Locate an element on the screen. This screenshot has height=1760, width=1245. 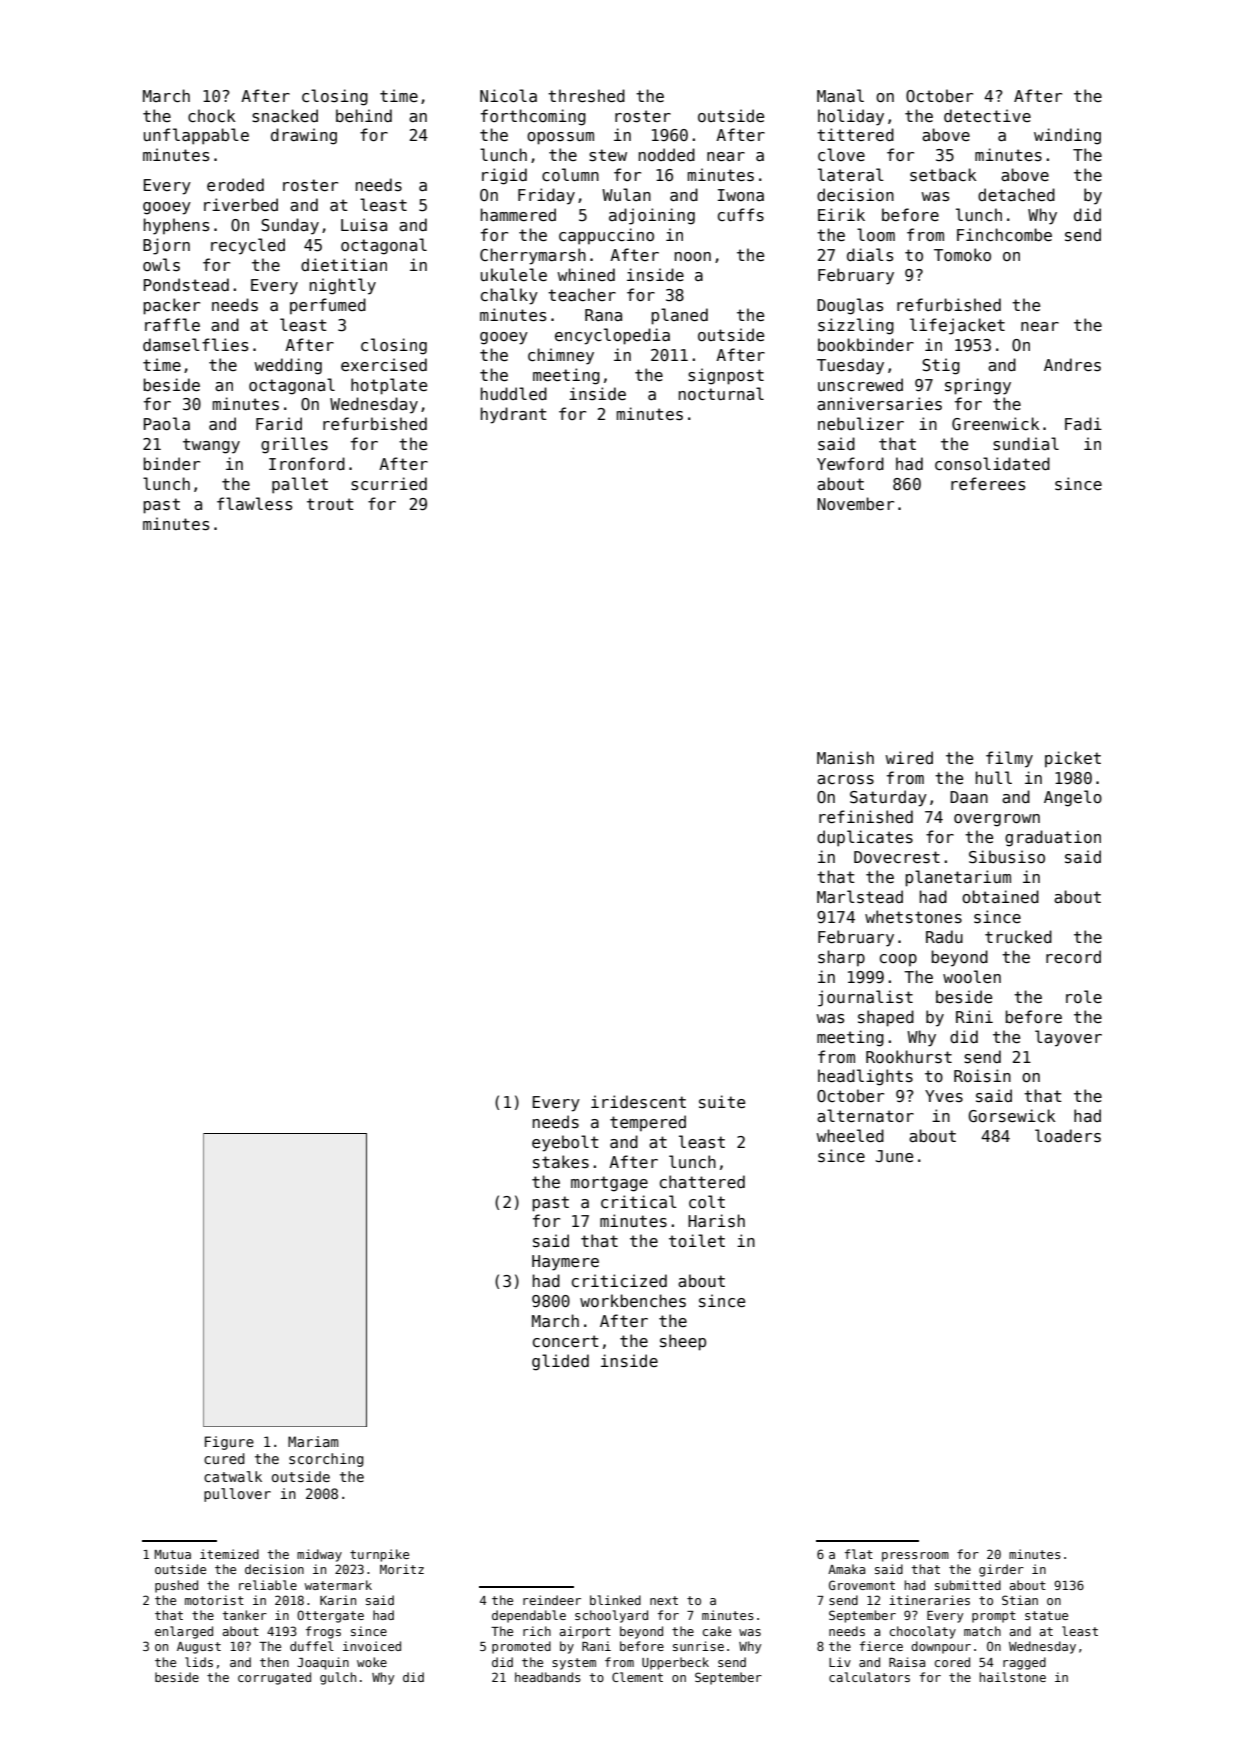
perfumed is located at coordinates (328, 306).
